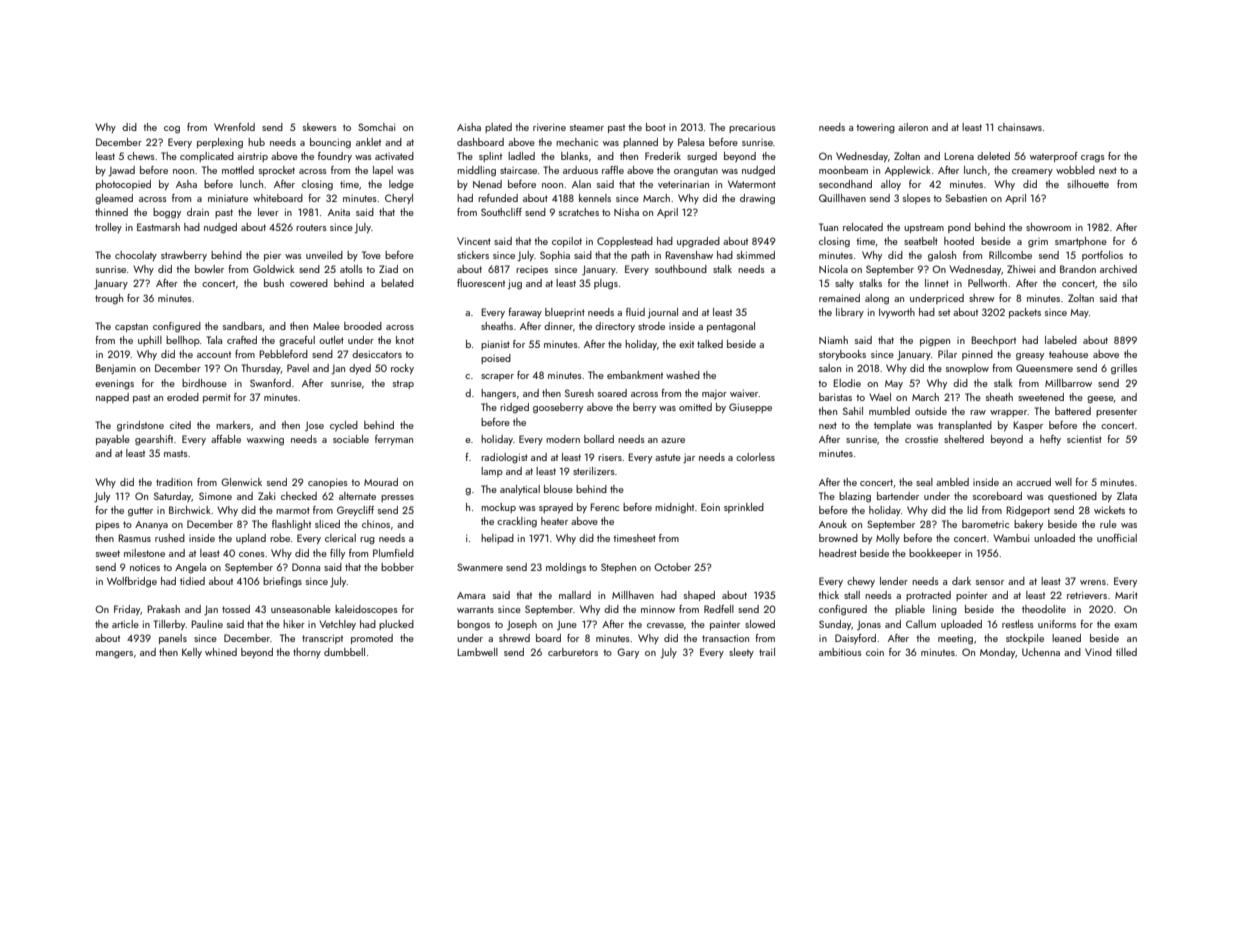 This page has height=952, width=1233. What do you see at coordinates (635, 375) in the page?
I see `embankment` at bounding box center [635, 375].
